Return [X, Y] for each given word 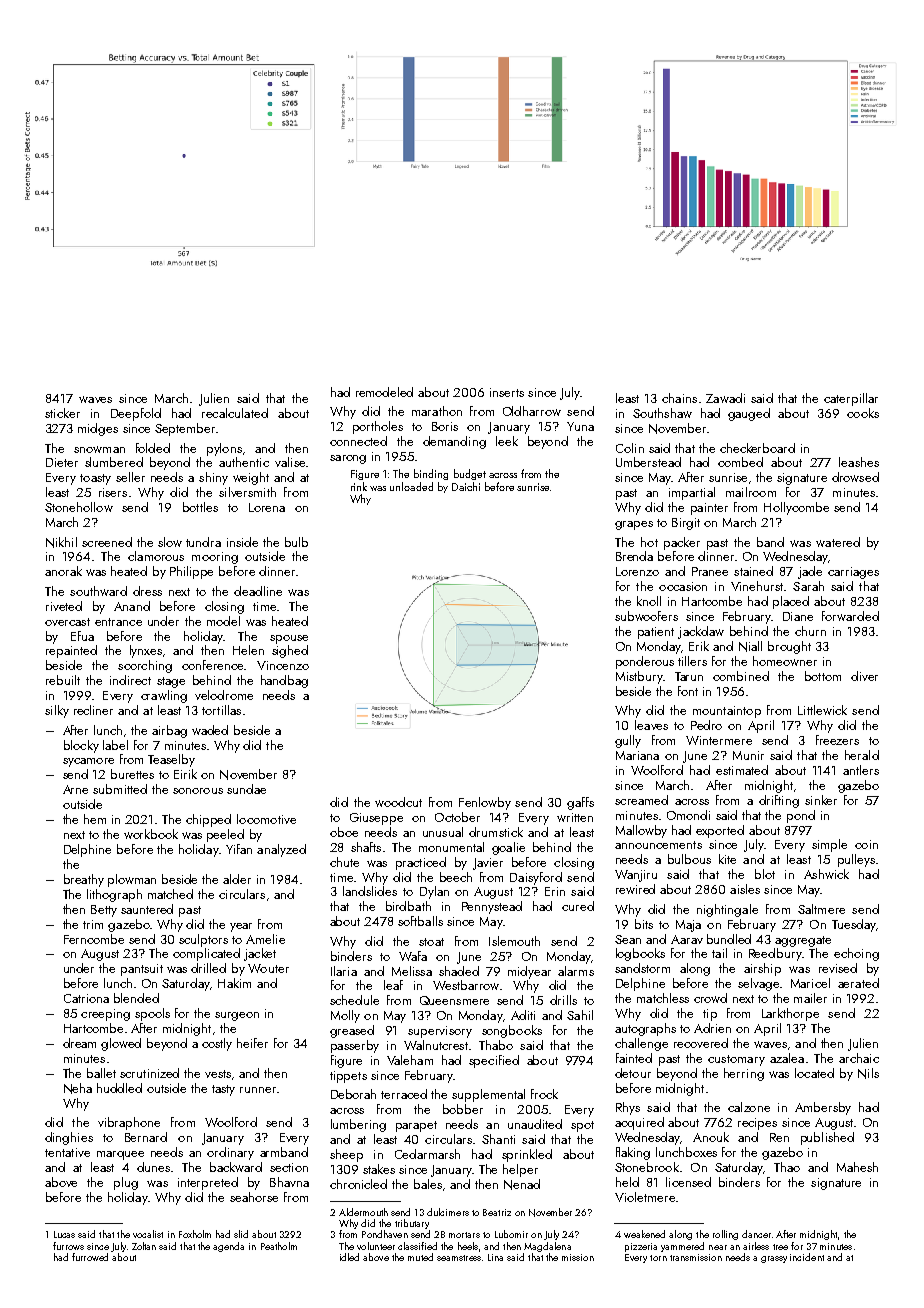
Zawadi [725, 398]
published [827, 1138]
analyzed [281, 850]
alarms [576, 971]
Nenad [522, 1184]
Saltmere [821, 909]
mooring [215, 558]
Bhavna [289, 1182]
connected [358, 441]
